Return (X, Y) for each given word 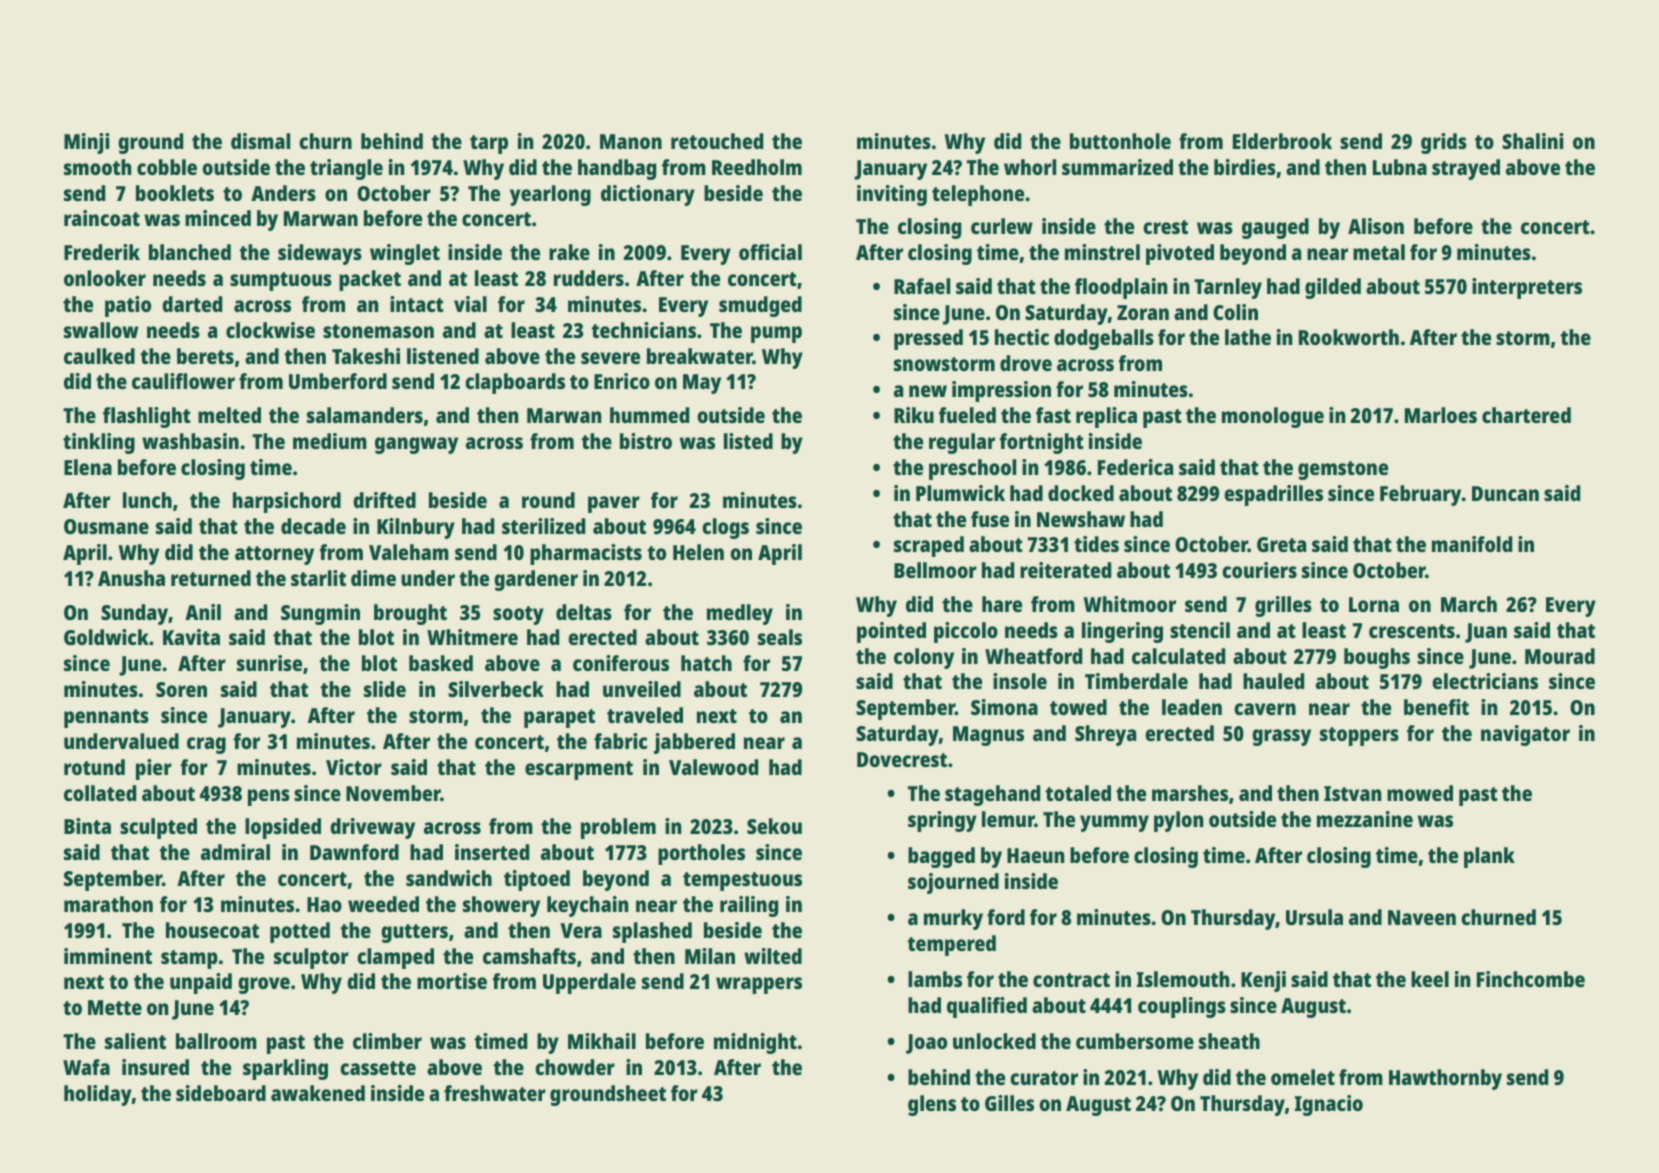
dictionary (648, 195)
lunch (147, 500)
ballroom (216, 1041)
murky (953, 919)
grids (1444, 143)
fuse (990, 519)
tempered (952, 945)
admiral (235, 852)
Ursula (1314, 917)
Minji (87, 143)
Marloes (1441, 415)
